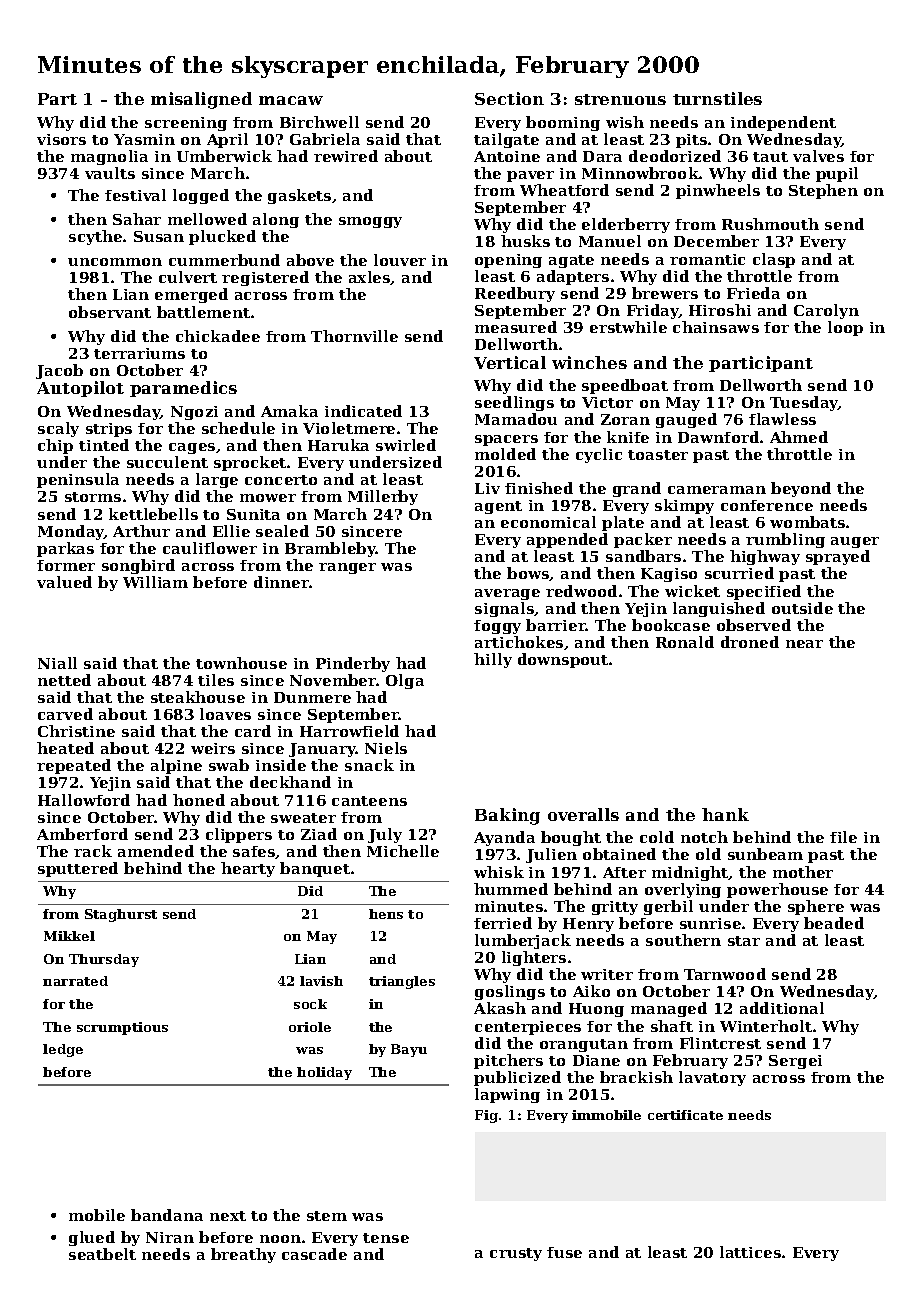  What do you see at coordinates (804, 644) in the document?
I see `near` at bounding box center [804, 644].
